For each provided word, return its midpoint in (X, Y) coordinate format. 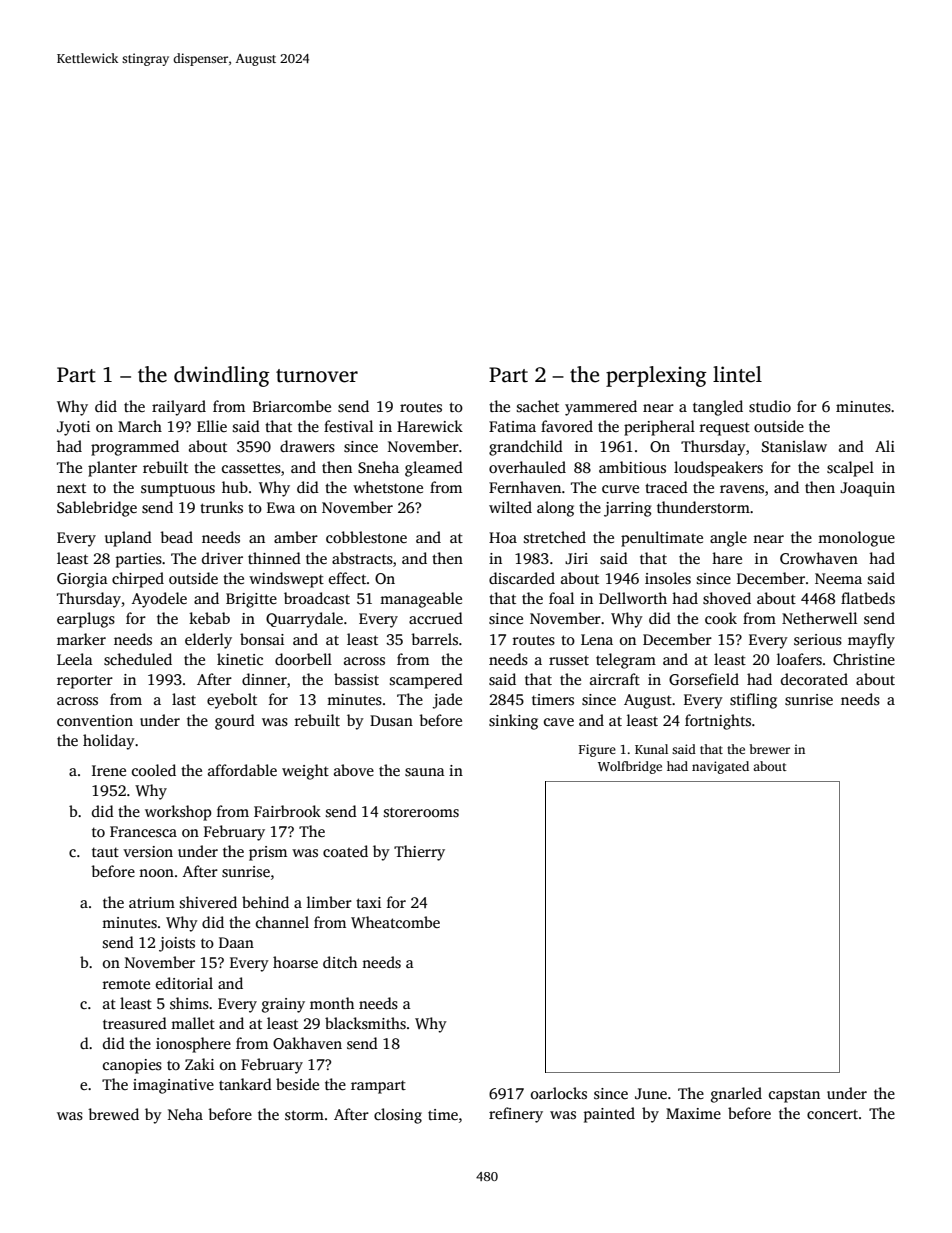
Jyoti (73, 428)
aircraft (615, 679)
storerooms (421, 812)
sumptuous (178, 490)
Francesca (143, 832)
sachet (538, 406)
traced (666, 487)
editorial (184, 983)
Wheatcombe (395, 922)
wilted (510, 507)
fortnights (718, 722)
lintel (737, 374)
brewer (770, 749)
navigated (720, 767)
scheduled (138, 659)
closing (398, 1116)
